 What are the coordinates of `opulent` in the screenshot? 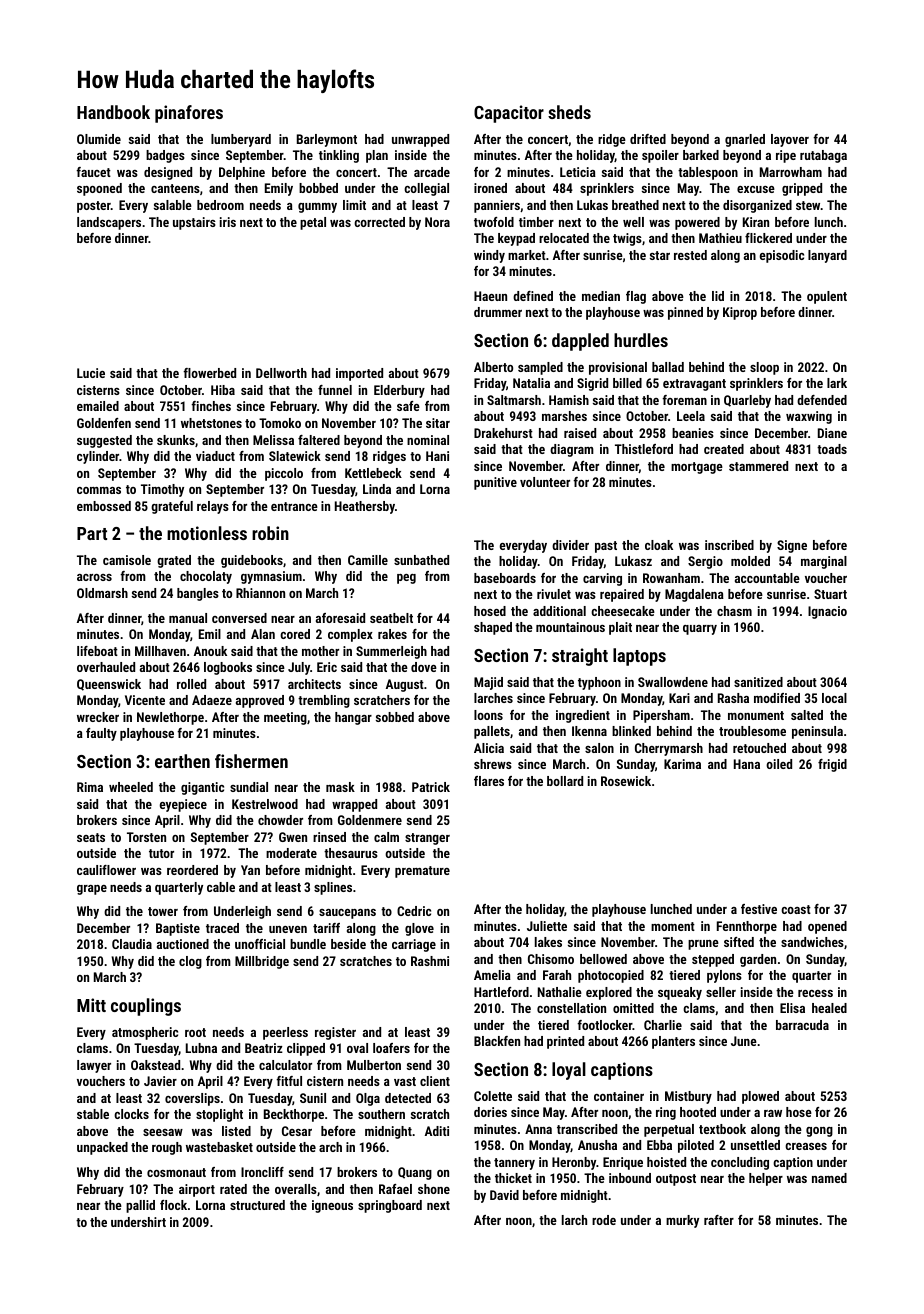 It's located at (827, 297).
